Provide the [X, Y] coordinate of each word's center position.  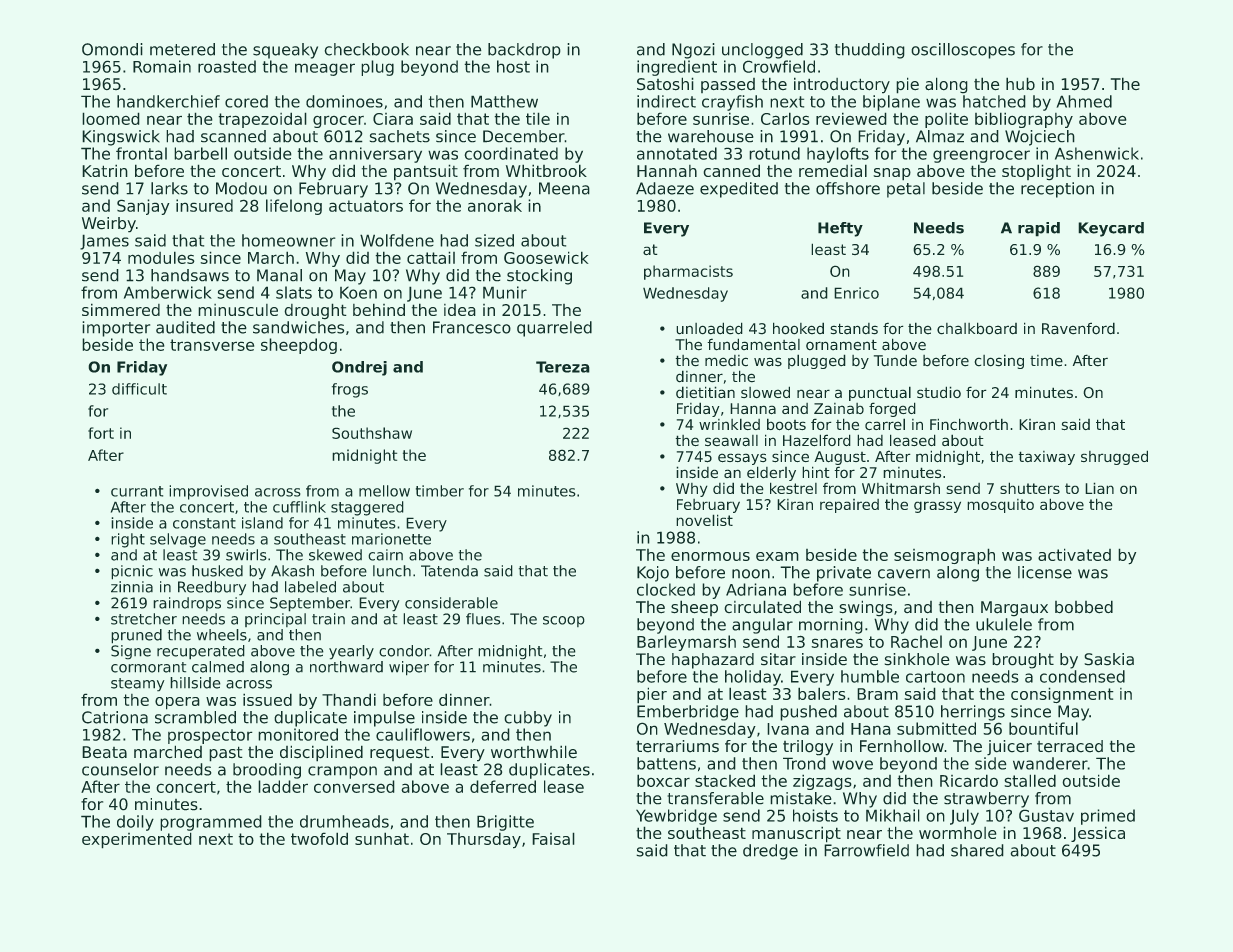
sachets [400, 136]
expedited [739, 190]
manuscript [796, 834]
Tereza [563, 367]
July [964, 817]
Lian [1099, 488]
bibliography [1024, 120]
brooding [267, 771]
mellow [384, 491]
